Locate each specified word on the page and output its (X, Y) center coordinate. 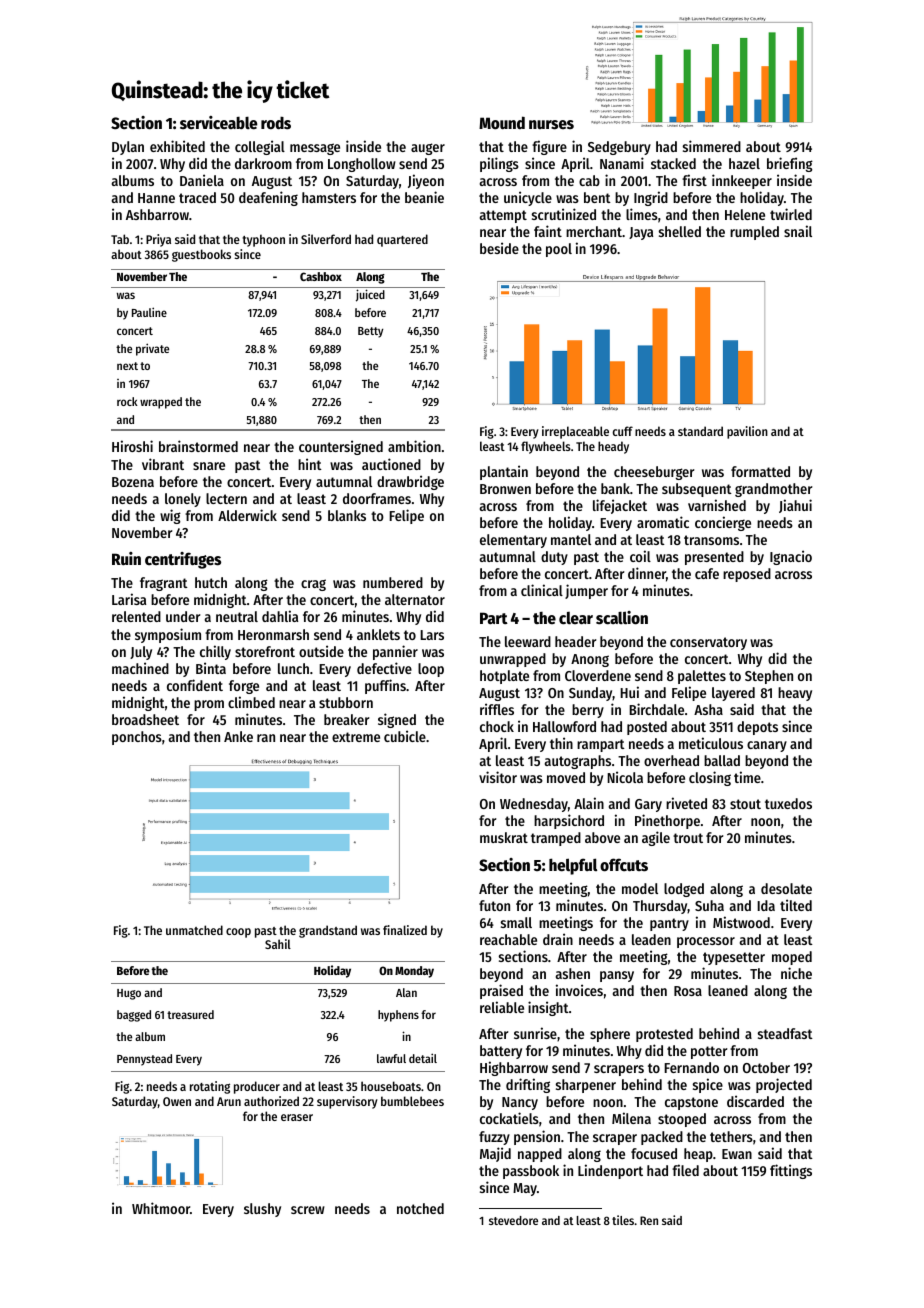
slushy (262, 1210)
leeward (528, 641)
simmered (712, 146)
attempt (503, 216)
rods (276, 123)
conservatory (708, 643)
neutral (237, 616)
